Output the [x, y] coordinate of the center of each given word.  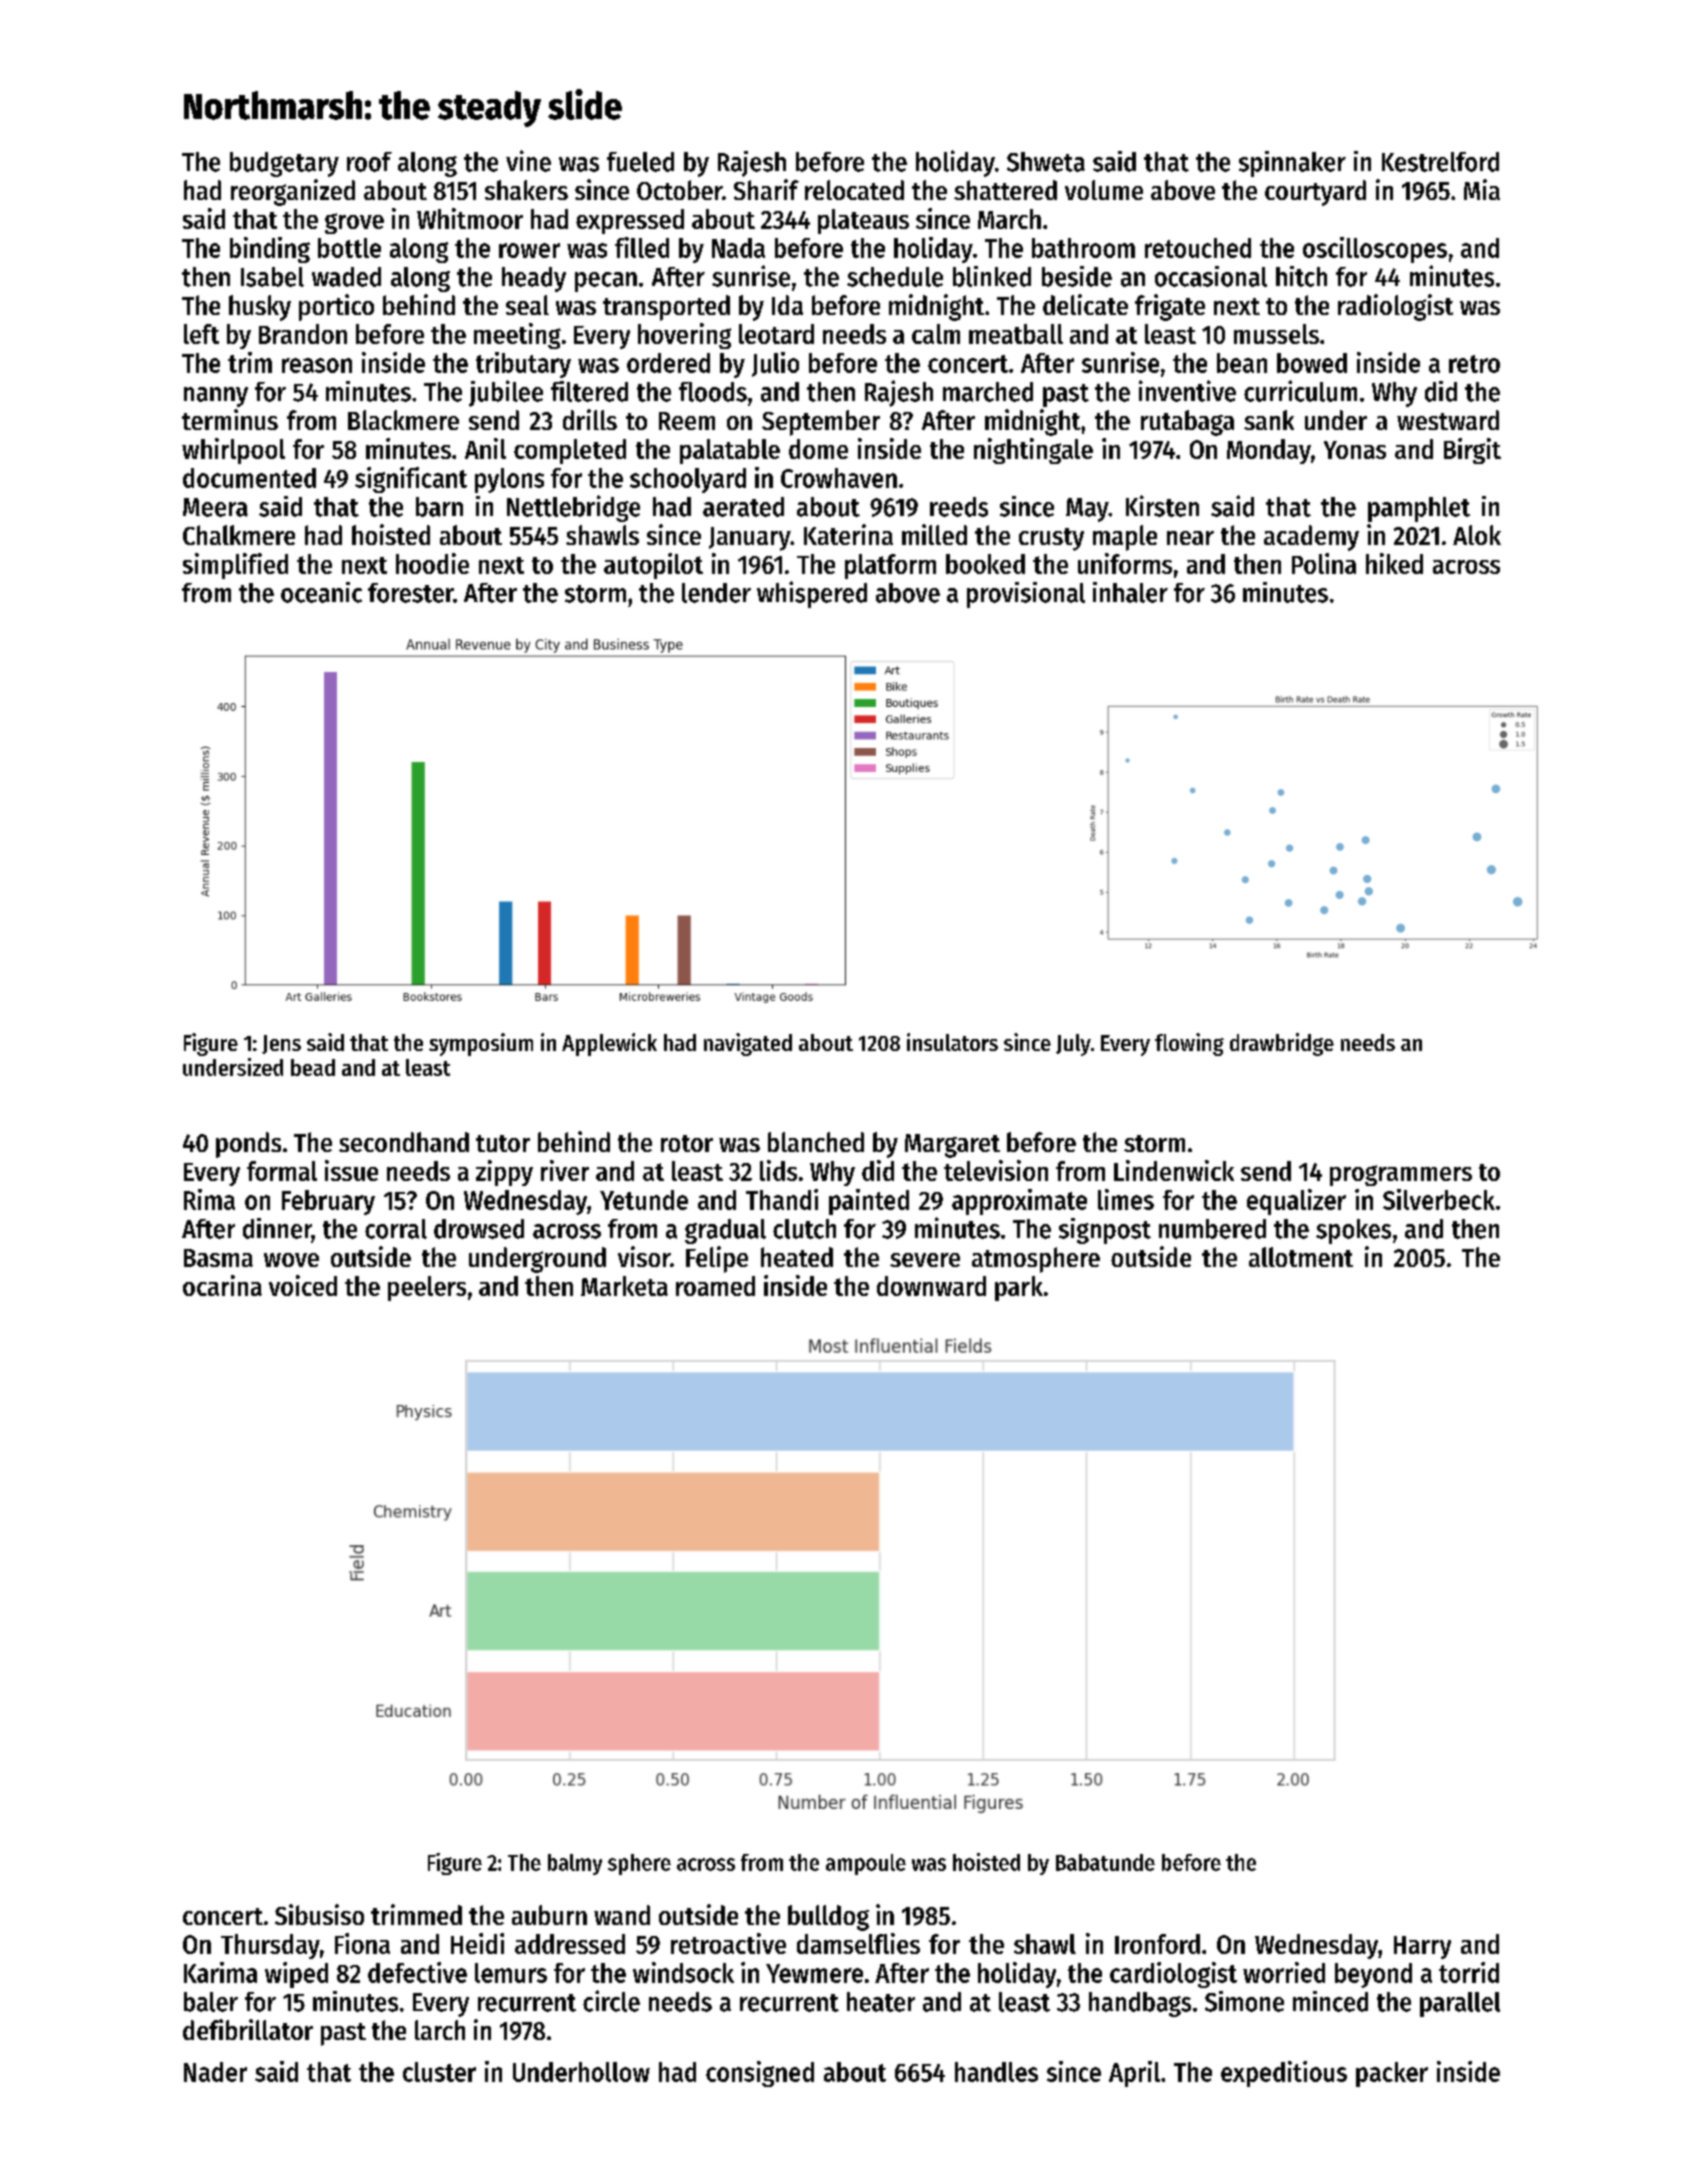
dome [818, 449]
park [1019, 1288]
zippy [504, 1173]
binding [270, 250]
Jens [281, 1044]
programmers [1401, 1175]
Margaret [952, 1146]
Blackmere [403, 420]
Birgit [1472, 451]
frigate [1170, 307]
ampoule [866, 1864]
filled [642, 247]
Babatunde [1105, 1862]
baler [211, 2002]
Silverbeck [1439, 1199]
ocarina [222, 1285]
